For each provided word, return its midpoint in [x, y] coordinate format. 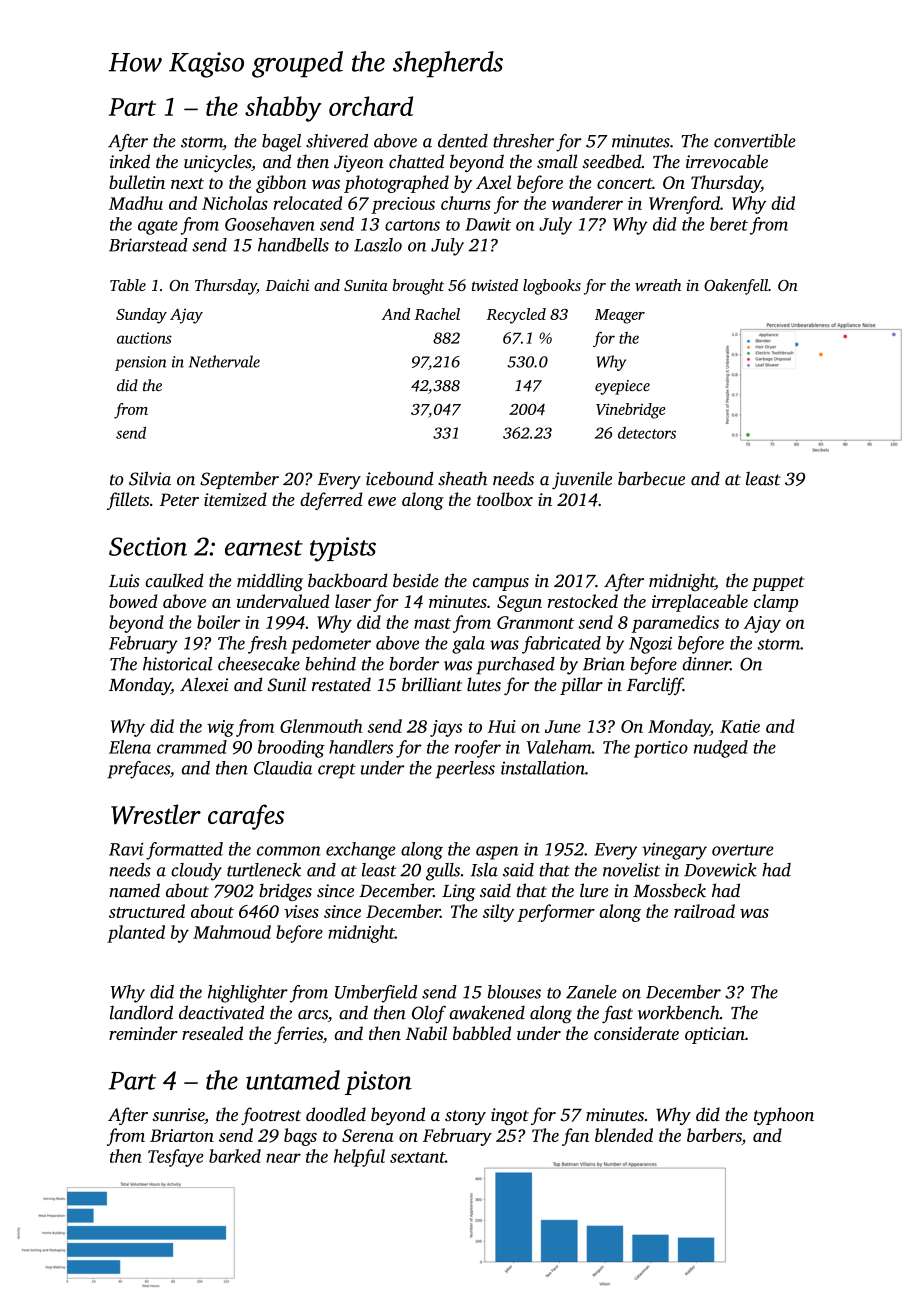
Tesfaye [176, 1158]
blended [624, 1135]
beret [729, 224]
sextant [417, 1157]
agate [158, 227]
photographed [396, 184]
